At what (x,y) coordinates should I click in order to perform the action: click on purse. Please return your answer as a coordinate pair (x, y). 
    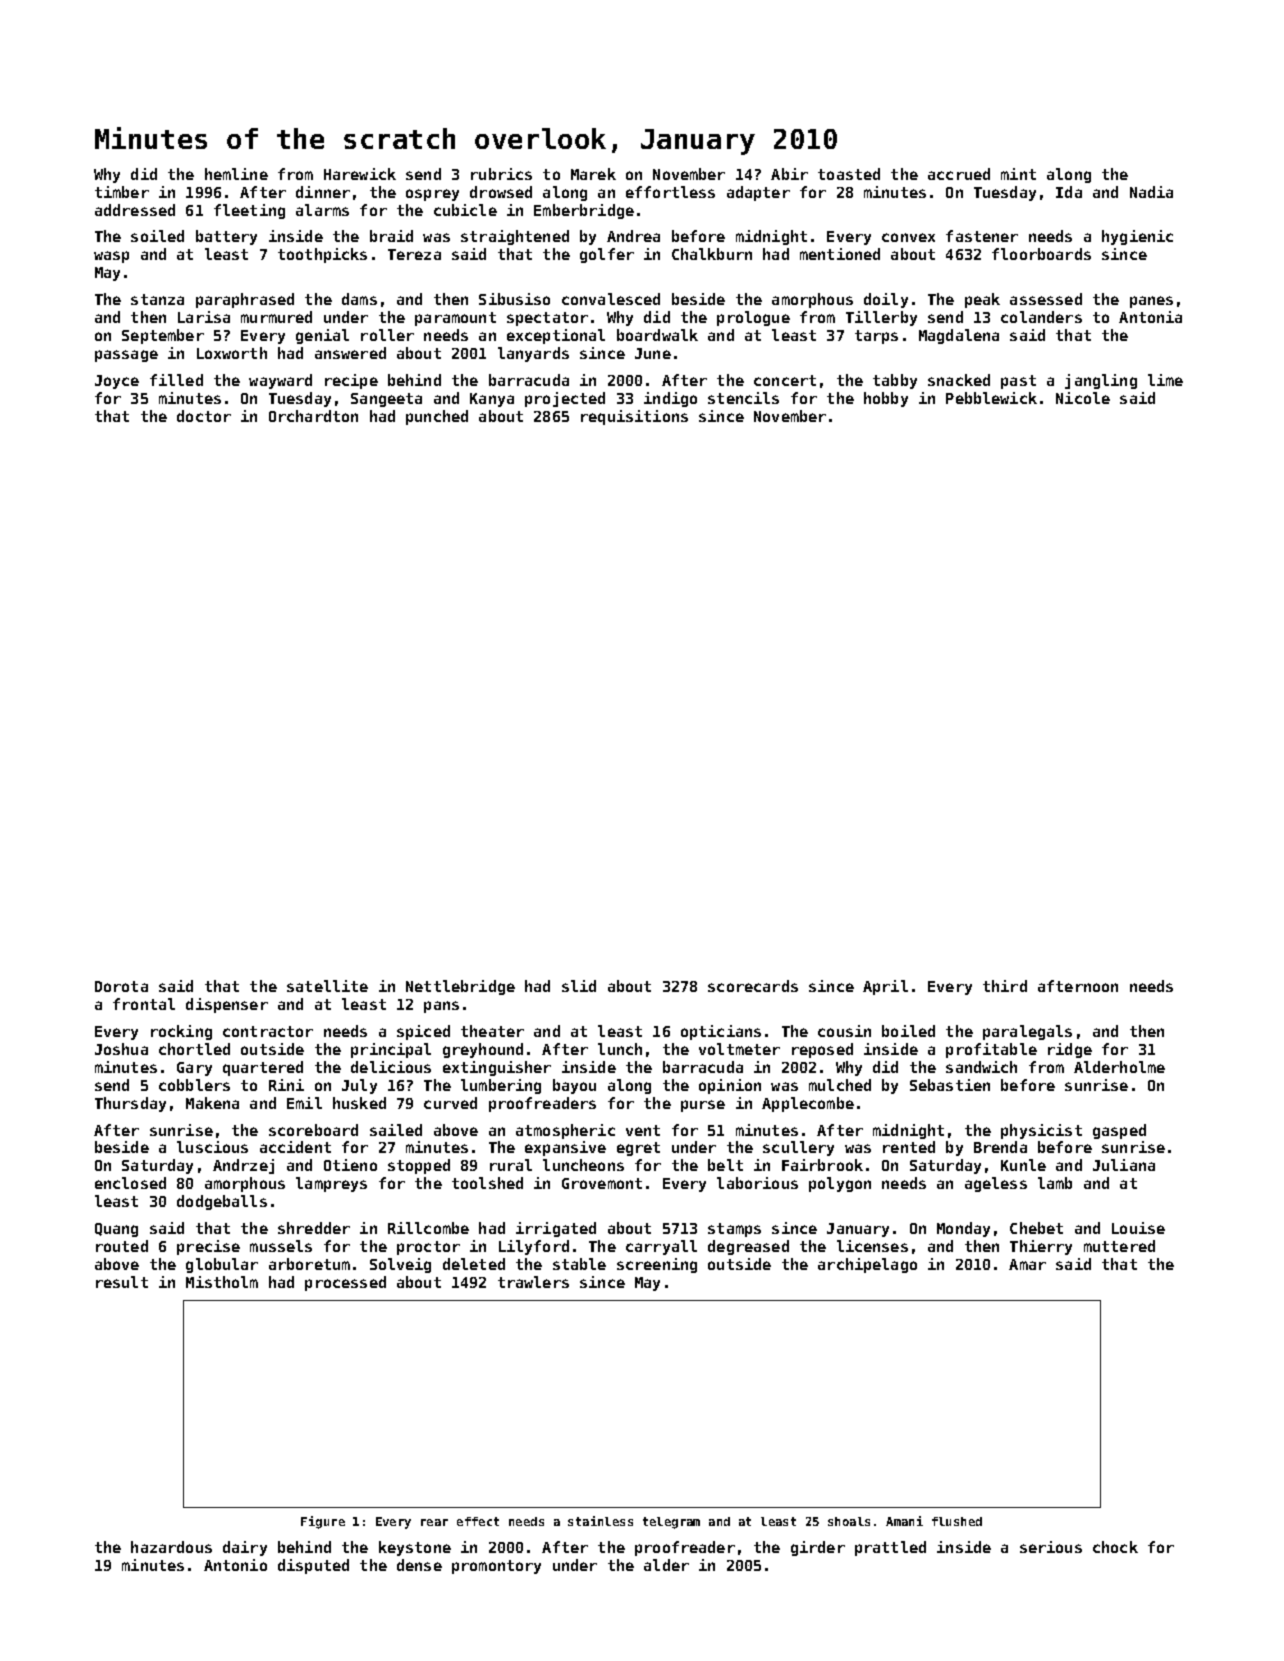
    Looking at the image, I should click on (703, 1106).
